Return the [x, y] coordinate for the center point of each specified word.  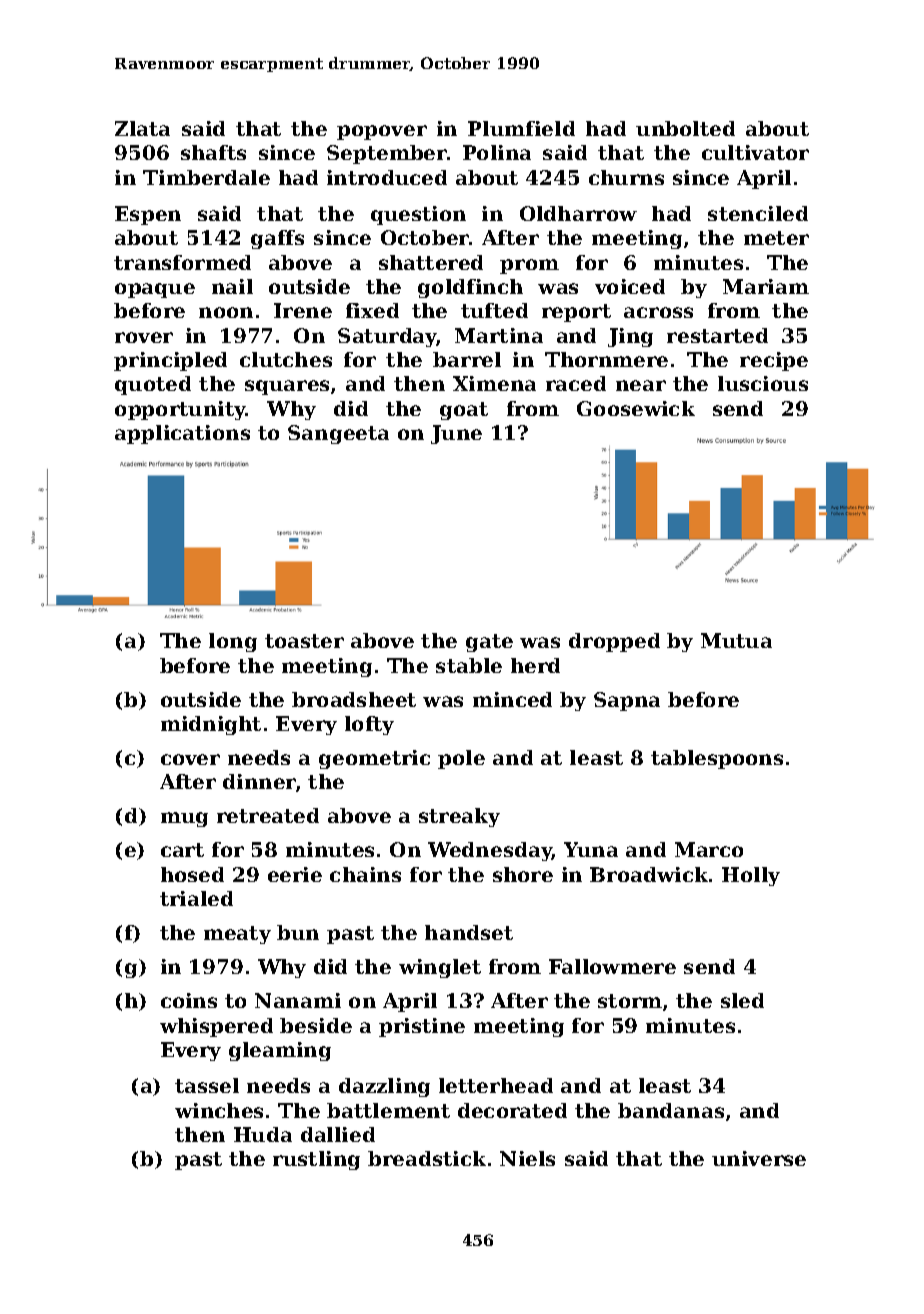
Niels [527, 1158]
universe [759, 1158]
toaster [304, 641]
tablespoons [717, 759]
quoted [153, 385]
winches [219, 1110]
